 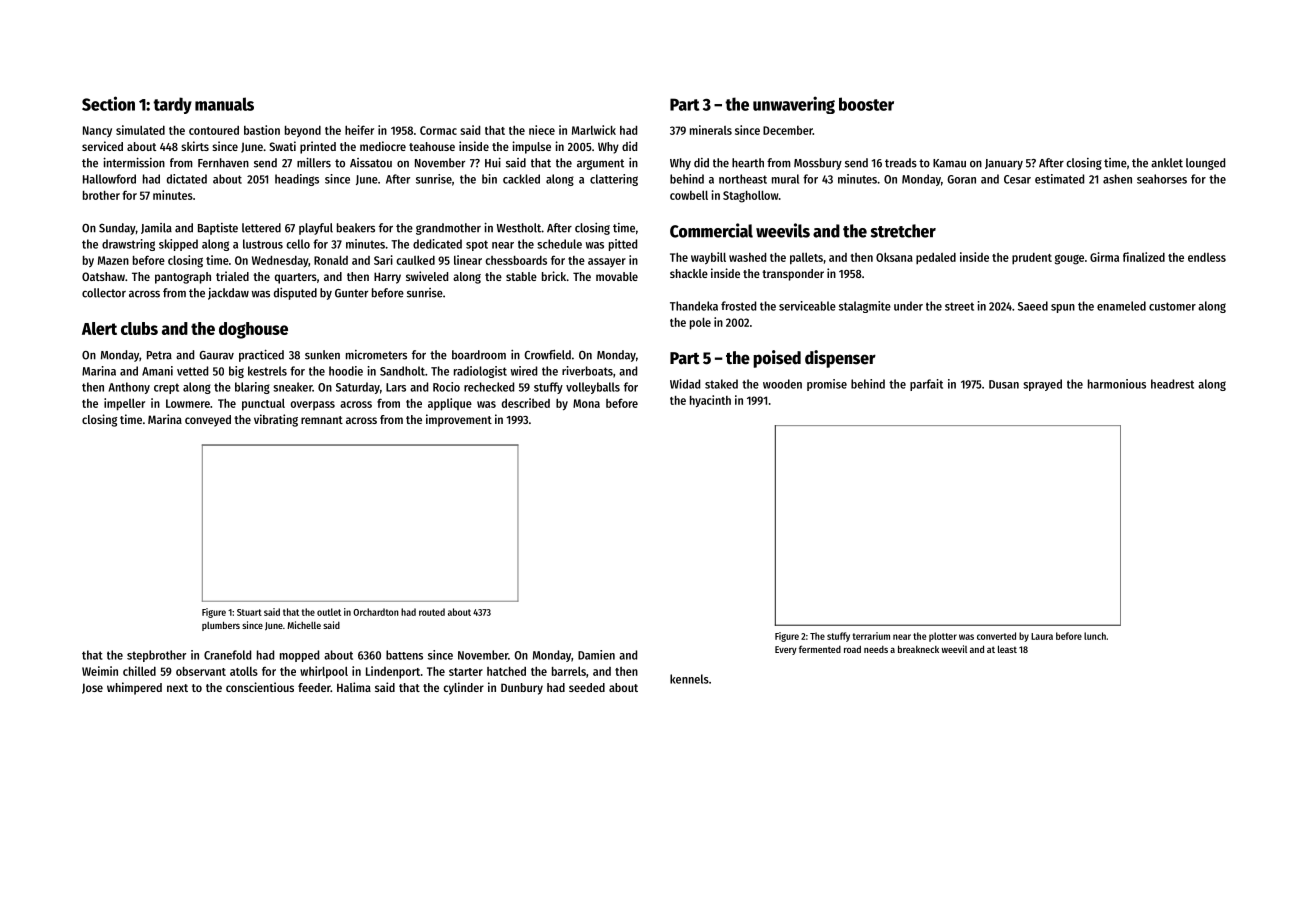 I want to click on Oatshaw, so click(x=103, y=276).
